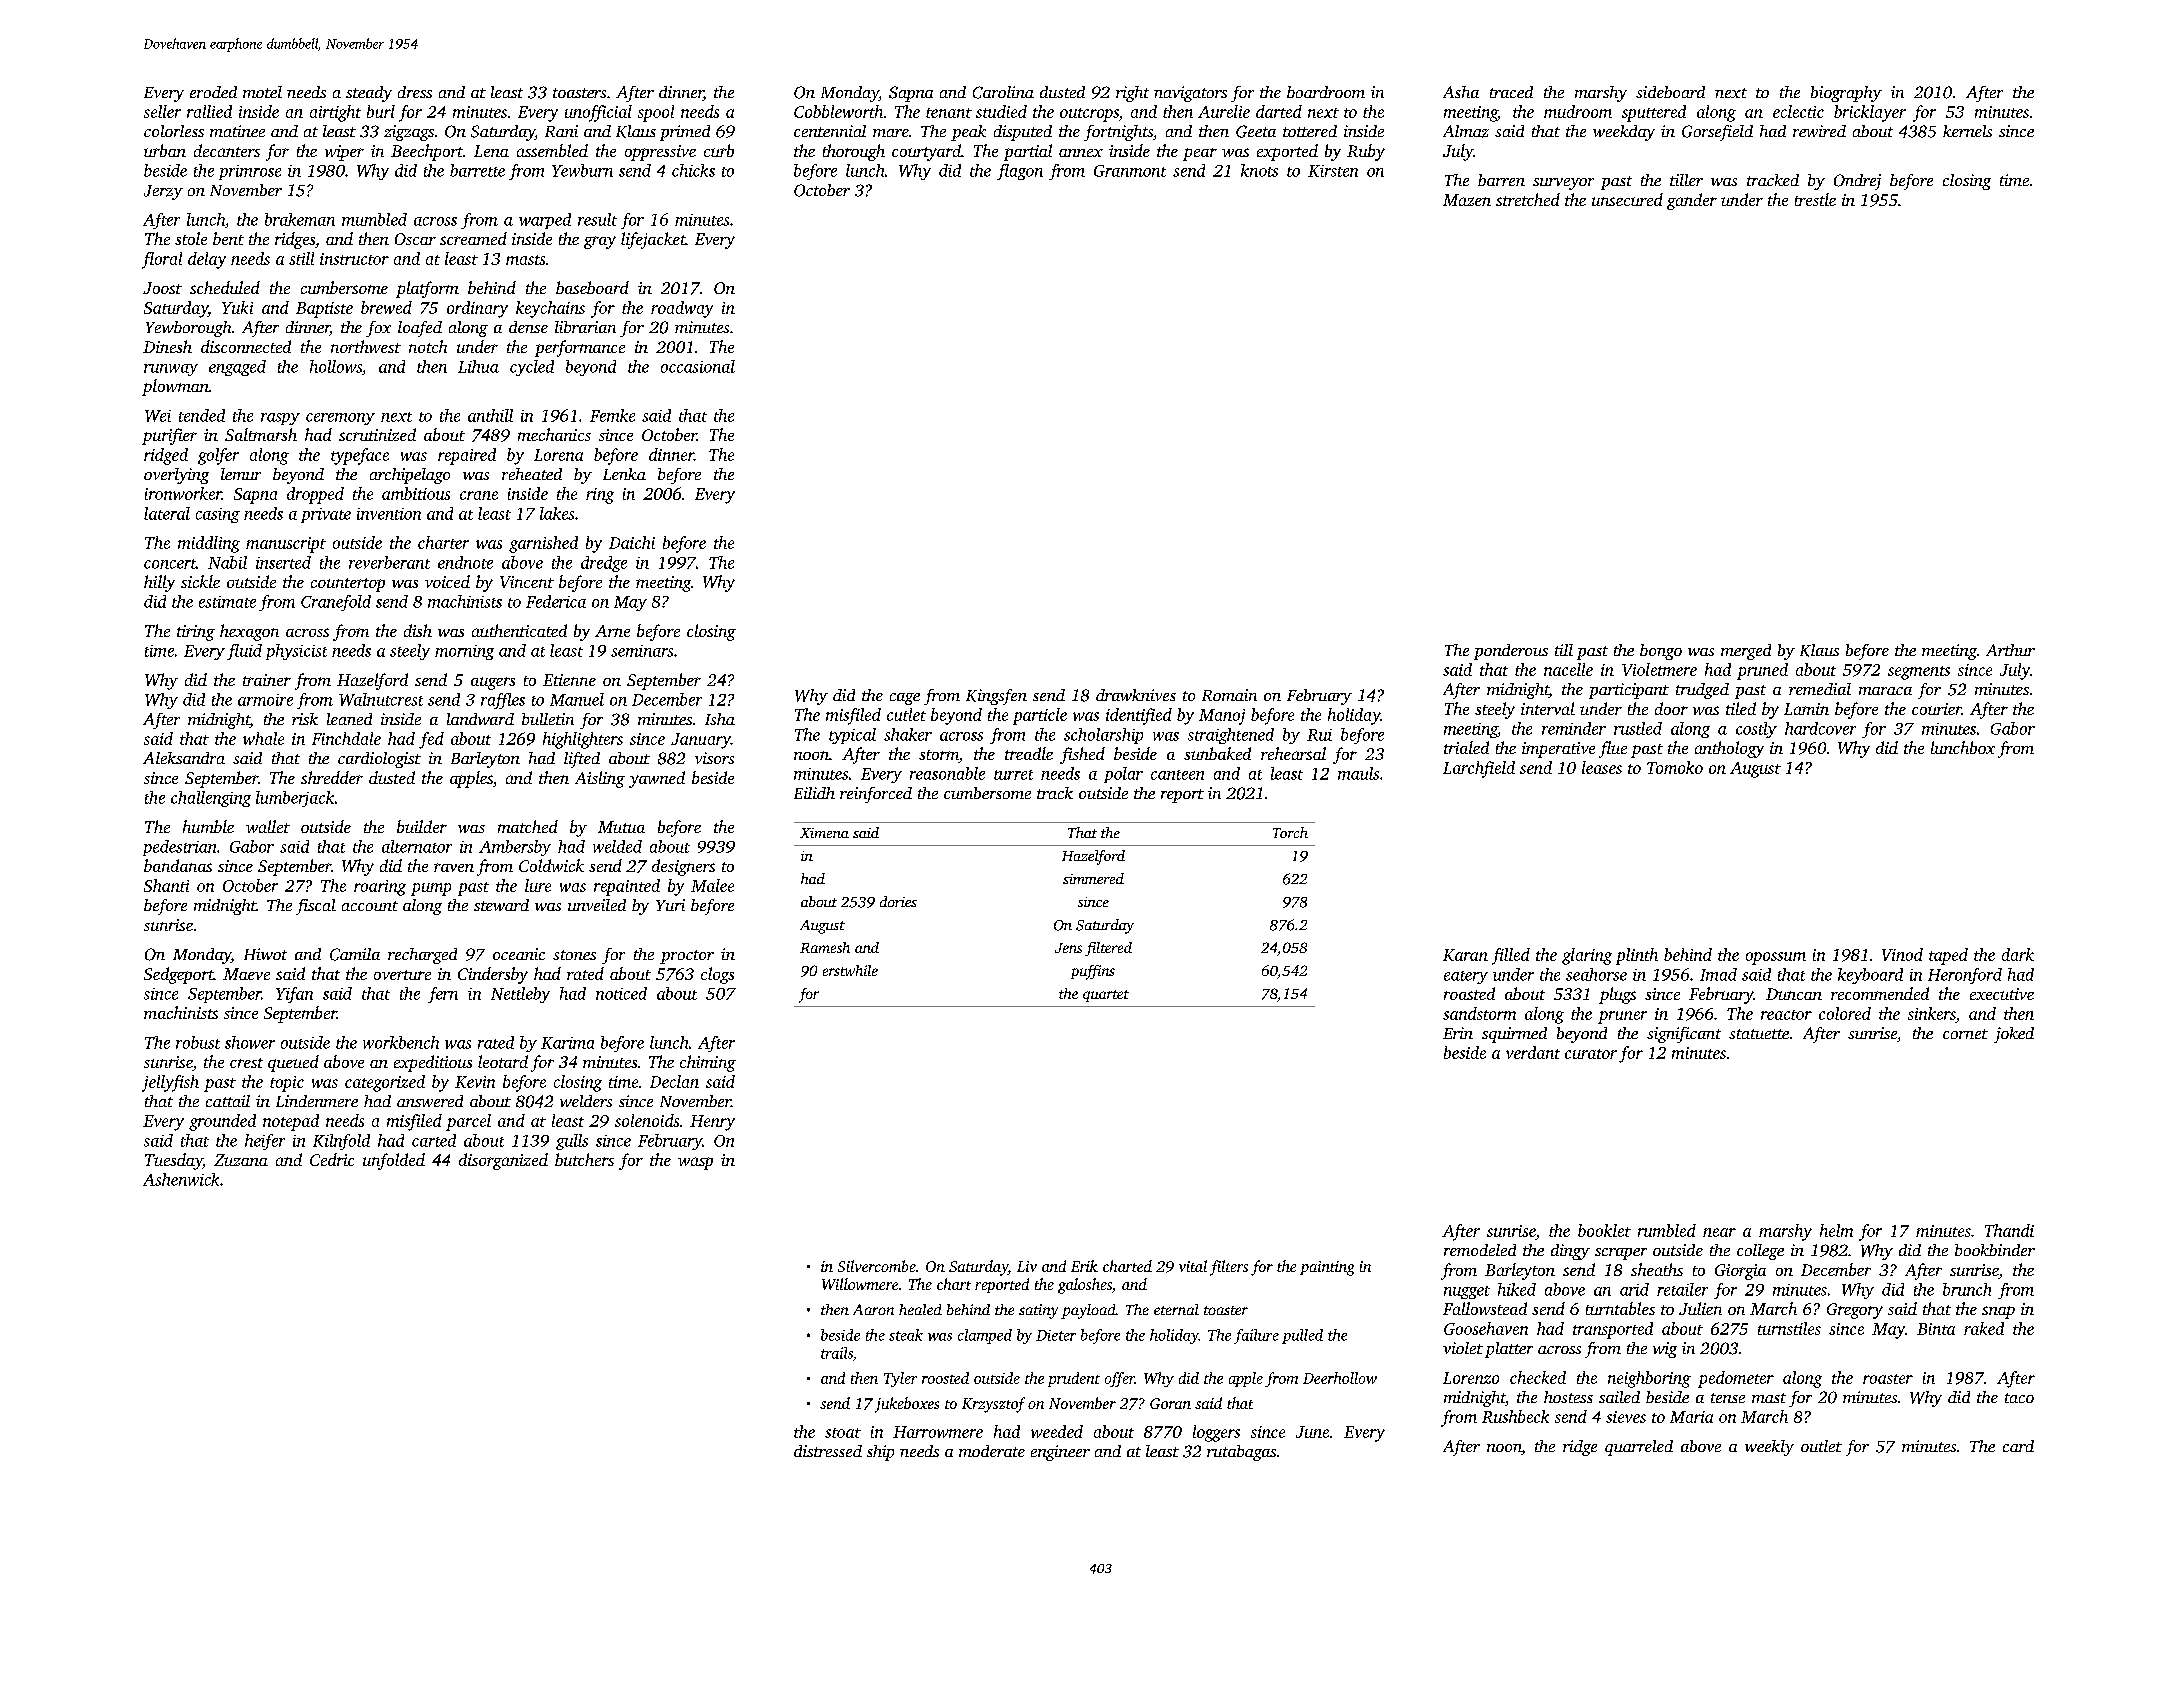 This screenshot has width=2178, height=1683. Describe the element at coordinates (1312, 1432) in the screenshot. I see `June` at that location.
